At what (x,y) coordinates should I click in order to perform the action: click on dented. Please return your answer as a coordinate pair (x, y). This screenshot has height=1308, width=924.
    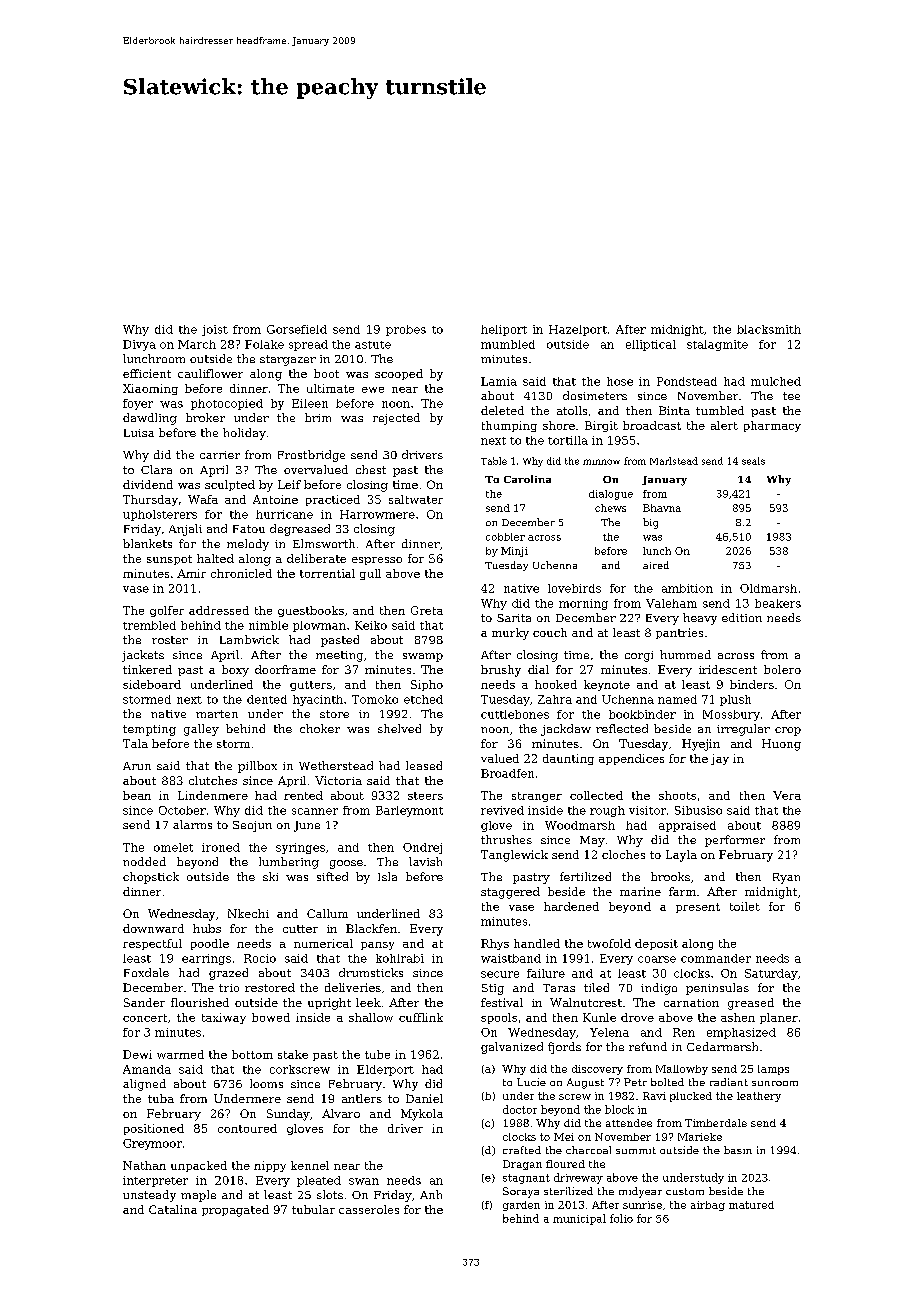
    Looking at the image, I should click on (267, 699).
